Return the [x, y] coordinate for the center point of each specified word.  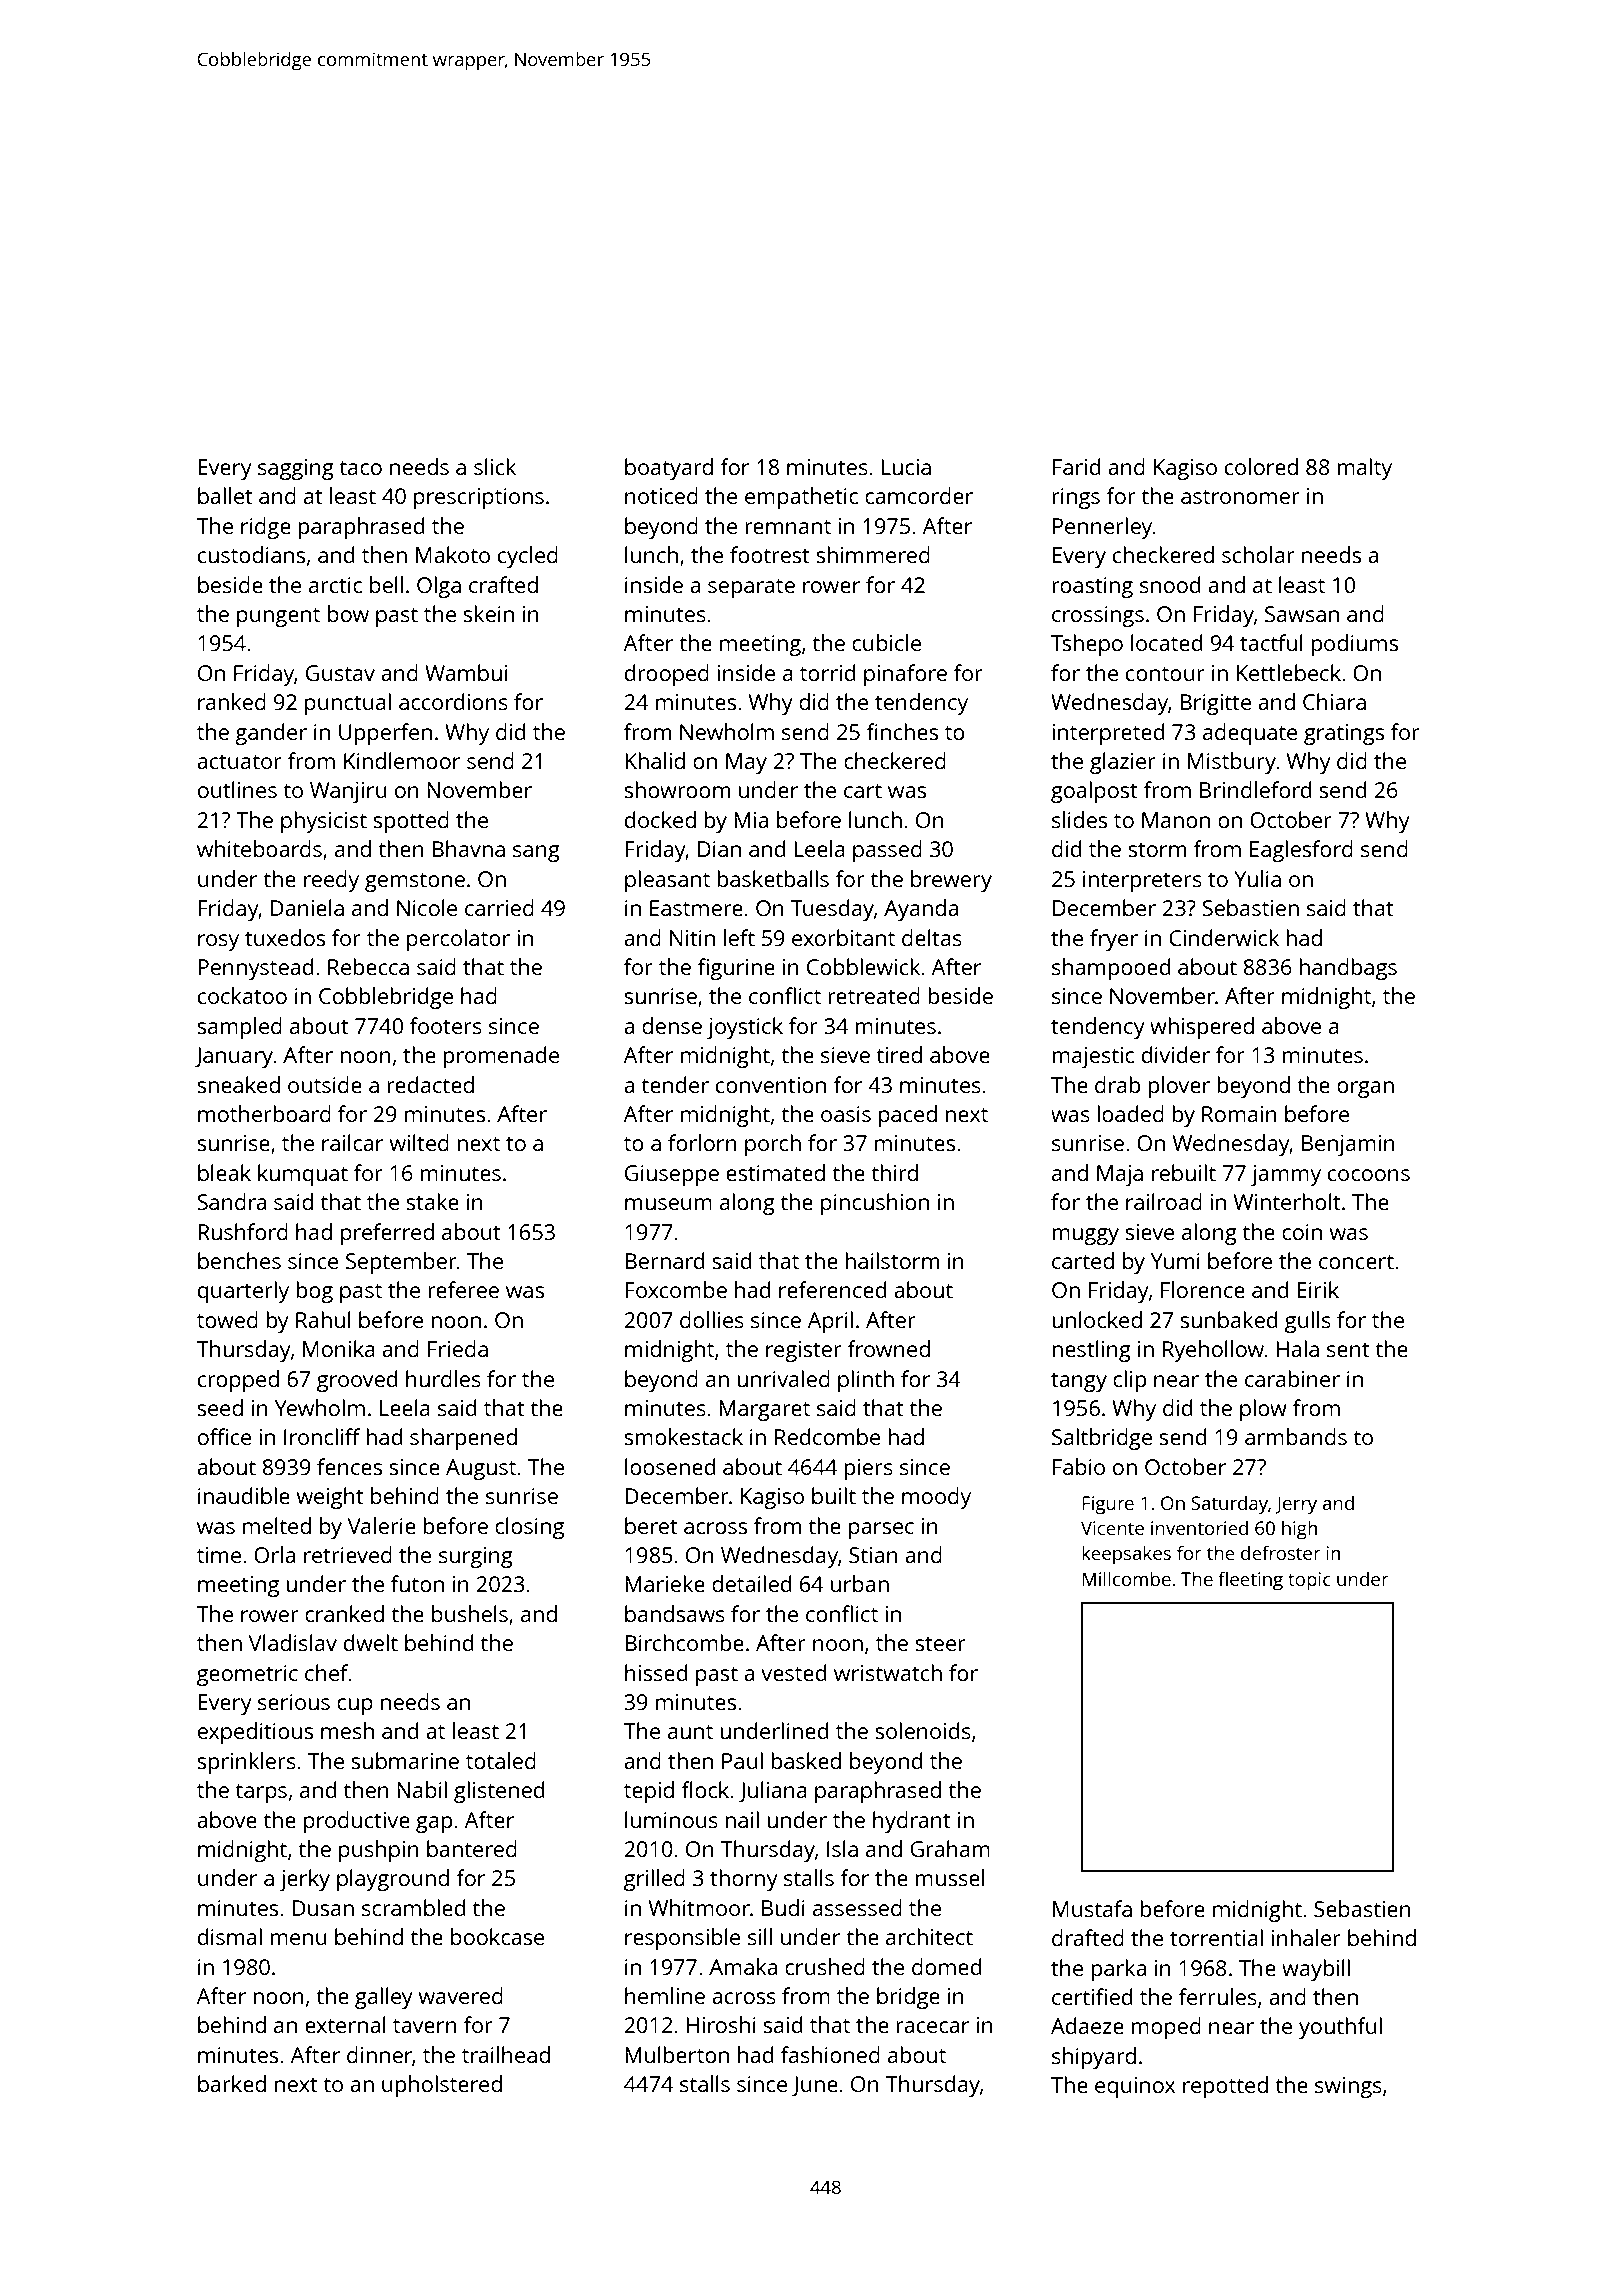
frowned [888, 1348]
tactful [1271, 642]
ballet [225, 495]
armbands [1296, 1436]
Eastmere [696, 908]
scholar [1258, 554]
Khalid [655, 760]
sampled [239, 1028]
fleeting [1251, 1581]
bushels [470, 1613]
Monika [339, 1348]
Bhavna [468, 848]
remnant [788, 526]
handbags [1348, 969]
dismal [230, 1936]
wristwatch [888, 1672]
